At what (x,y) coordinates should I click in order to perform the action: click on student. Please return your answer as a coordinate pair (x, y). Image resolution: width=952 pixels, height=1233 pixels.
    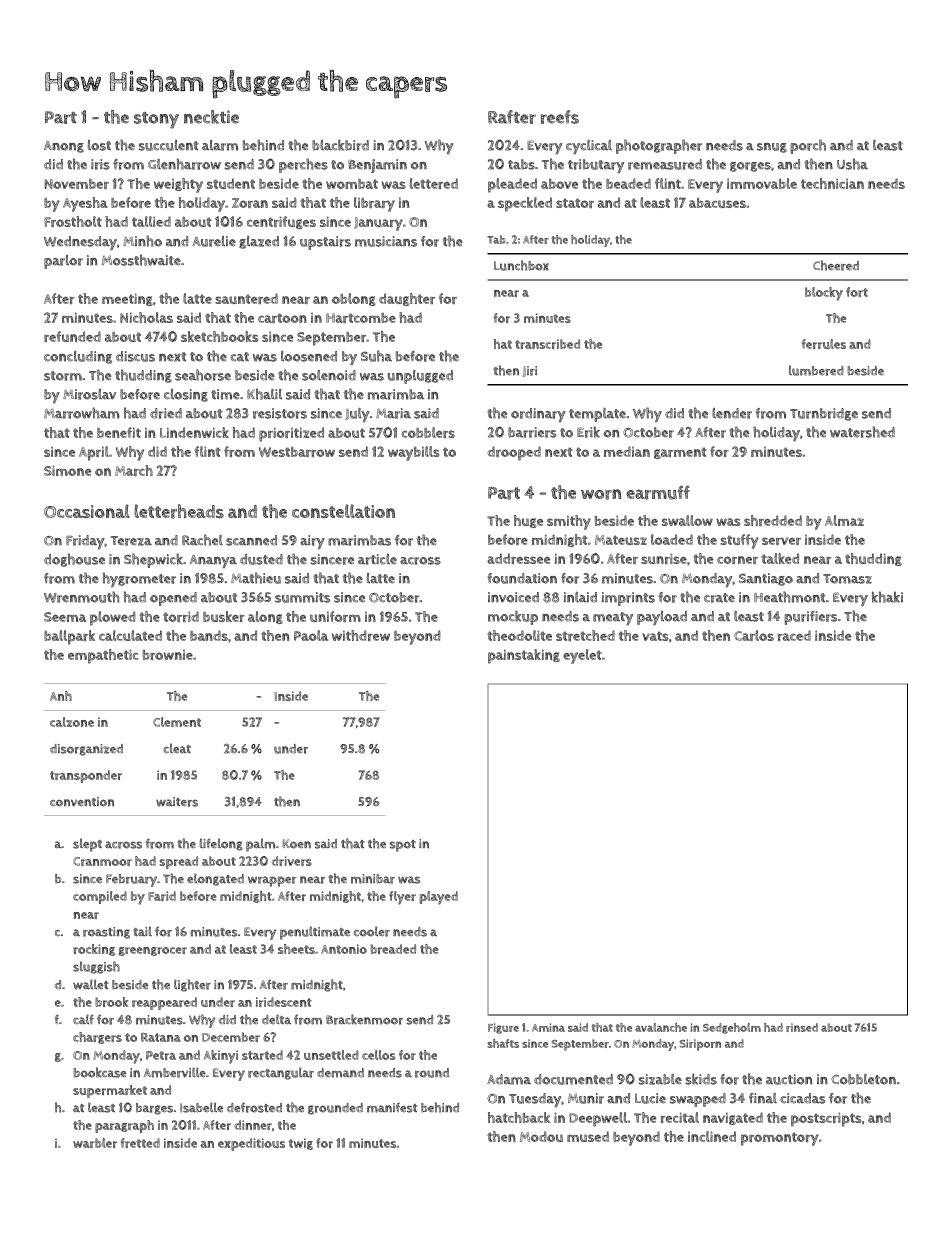
    Looking at the image, I should click on (231, 183).
